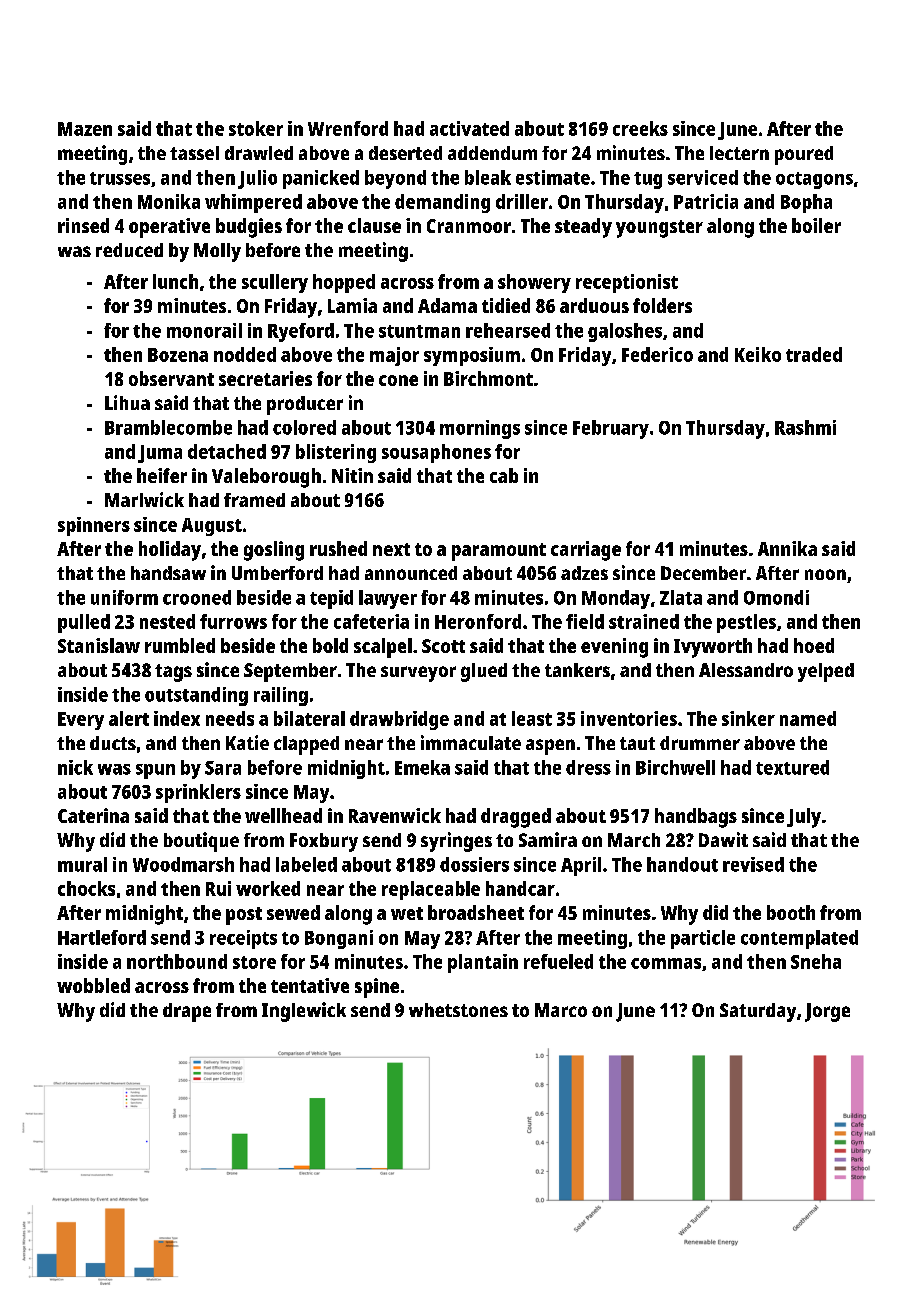 Image resolution: width=924 pixels, height=1311 pixels. What do you see at coordinates (93, 985) in the screenshot?
I see `wobbled` at bounding box center [93, 985].
